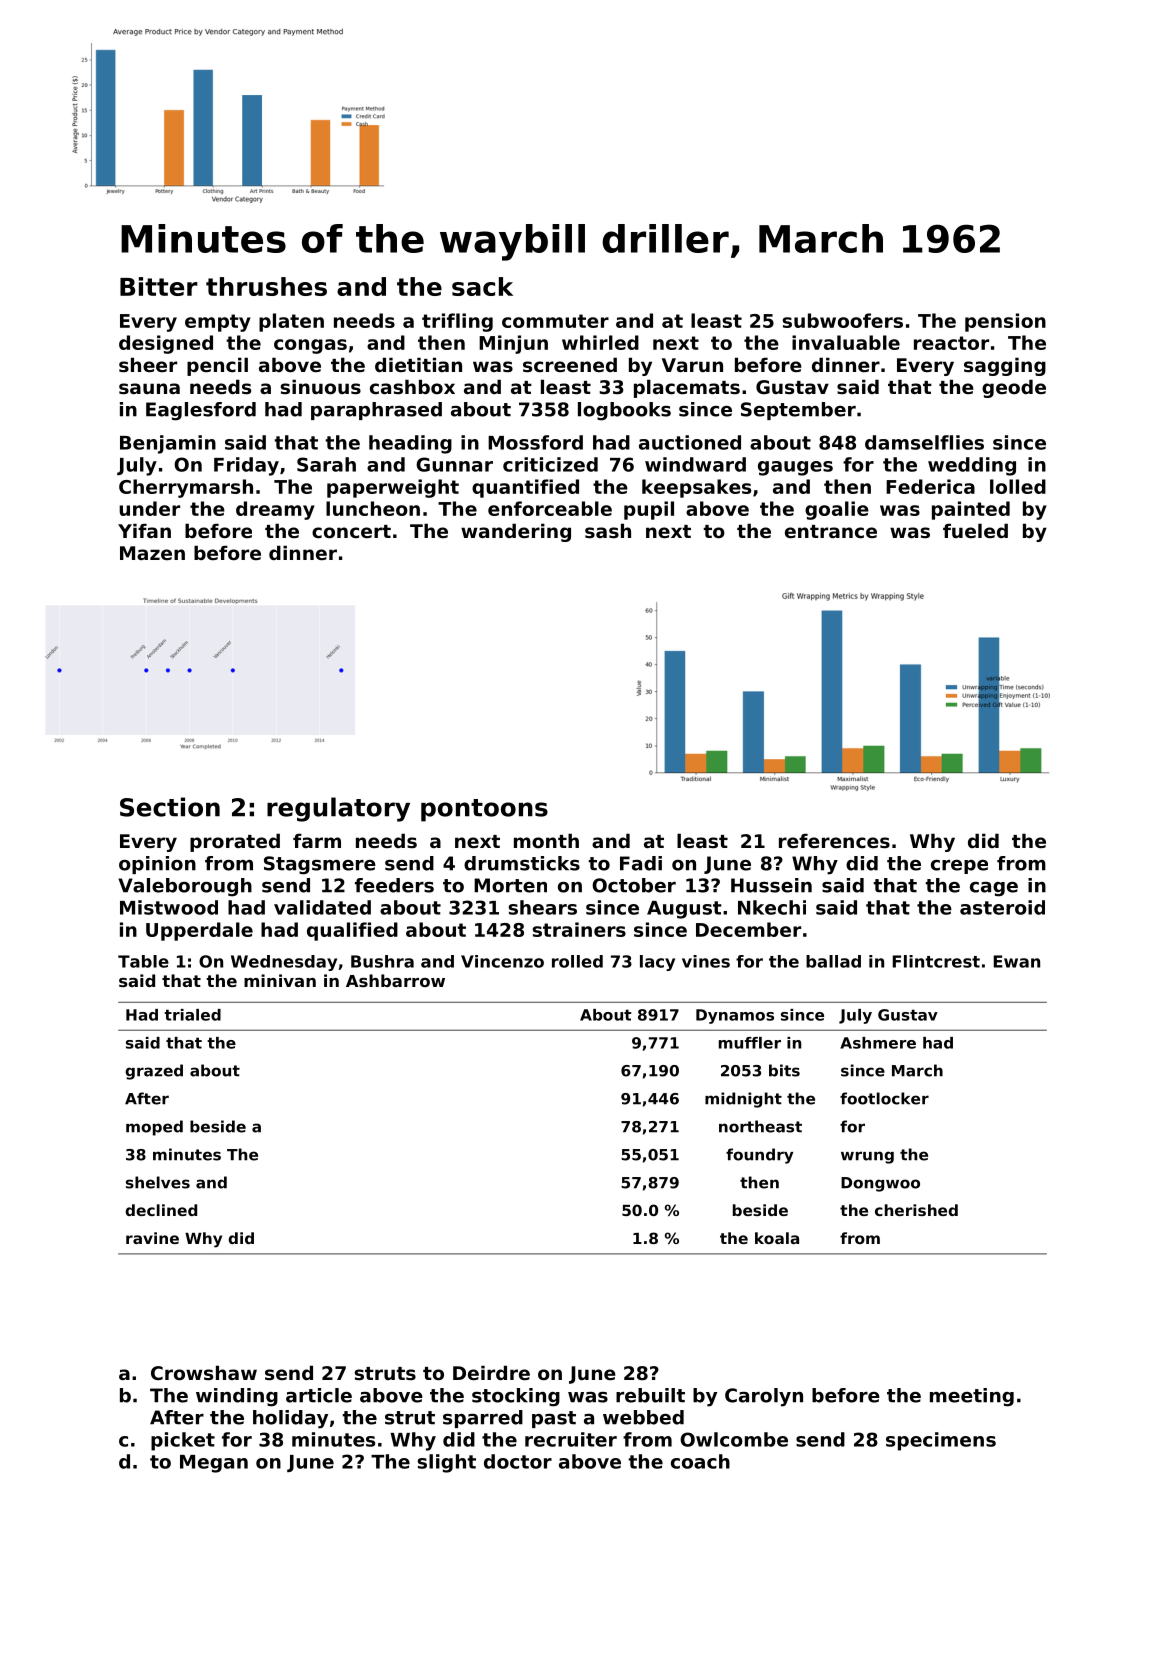  Describe the element at coordinates (169, 907) in the image. I see `Mistwood` at that location.
